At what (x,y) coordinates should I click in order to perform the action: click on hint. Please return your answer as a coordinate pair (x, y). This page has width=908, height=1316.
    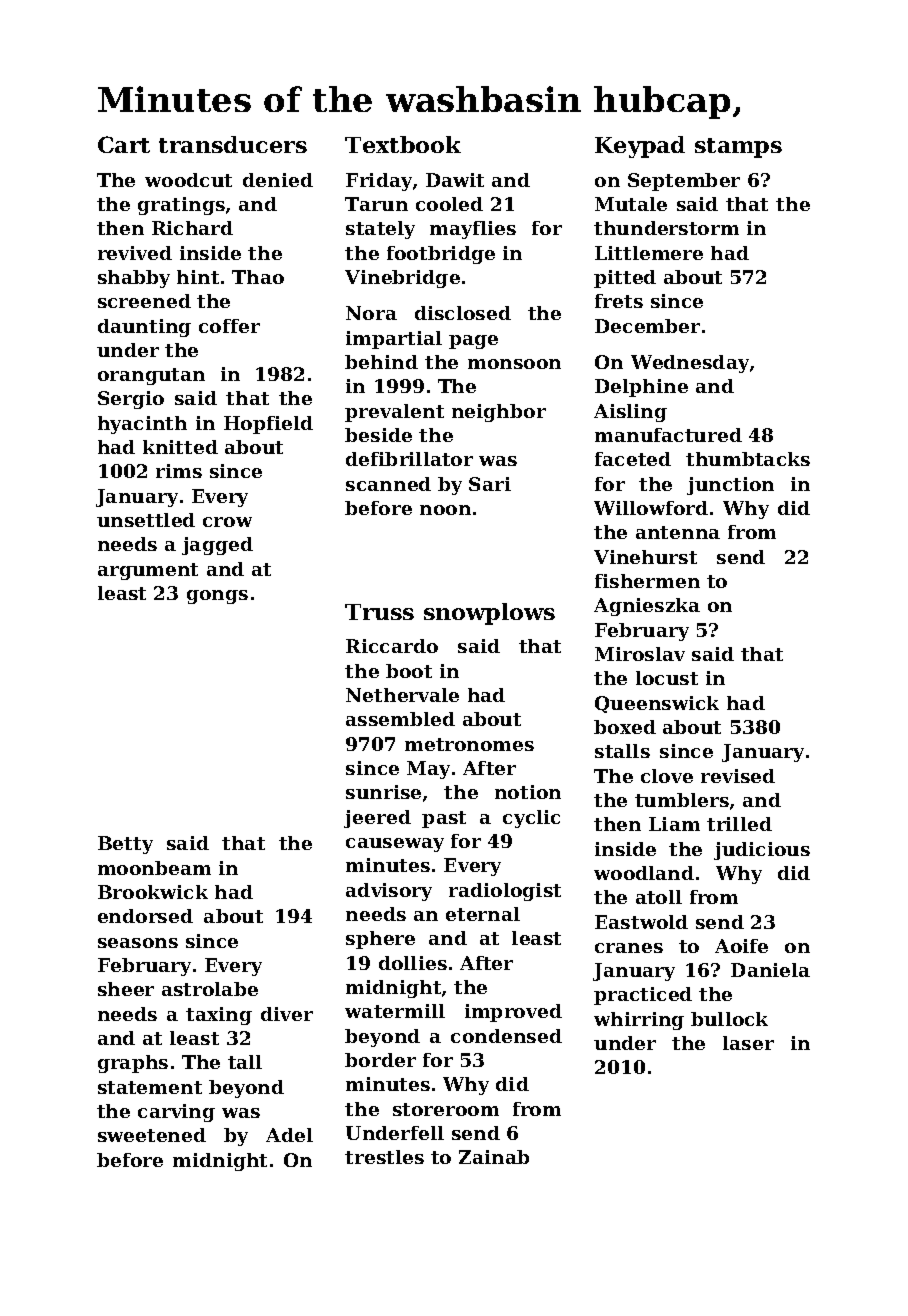
    Looking at the image, I should click on (198, 277).
